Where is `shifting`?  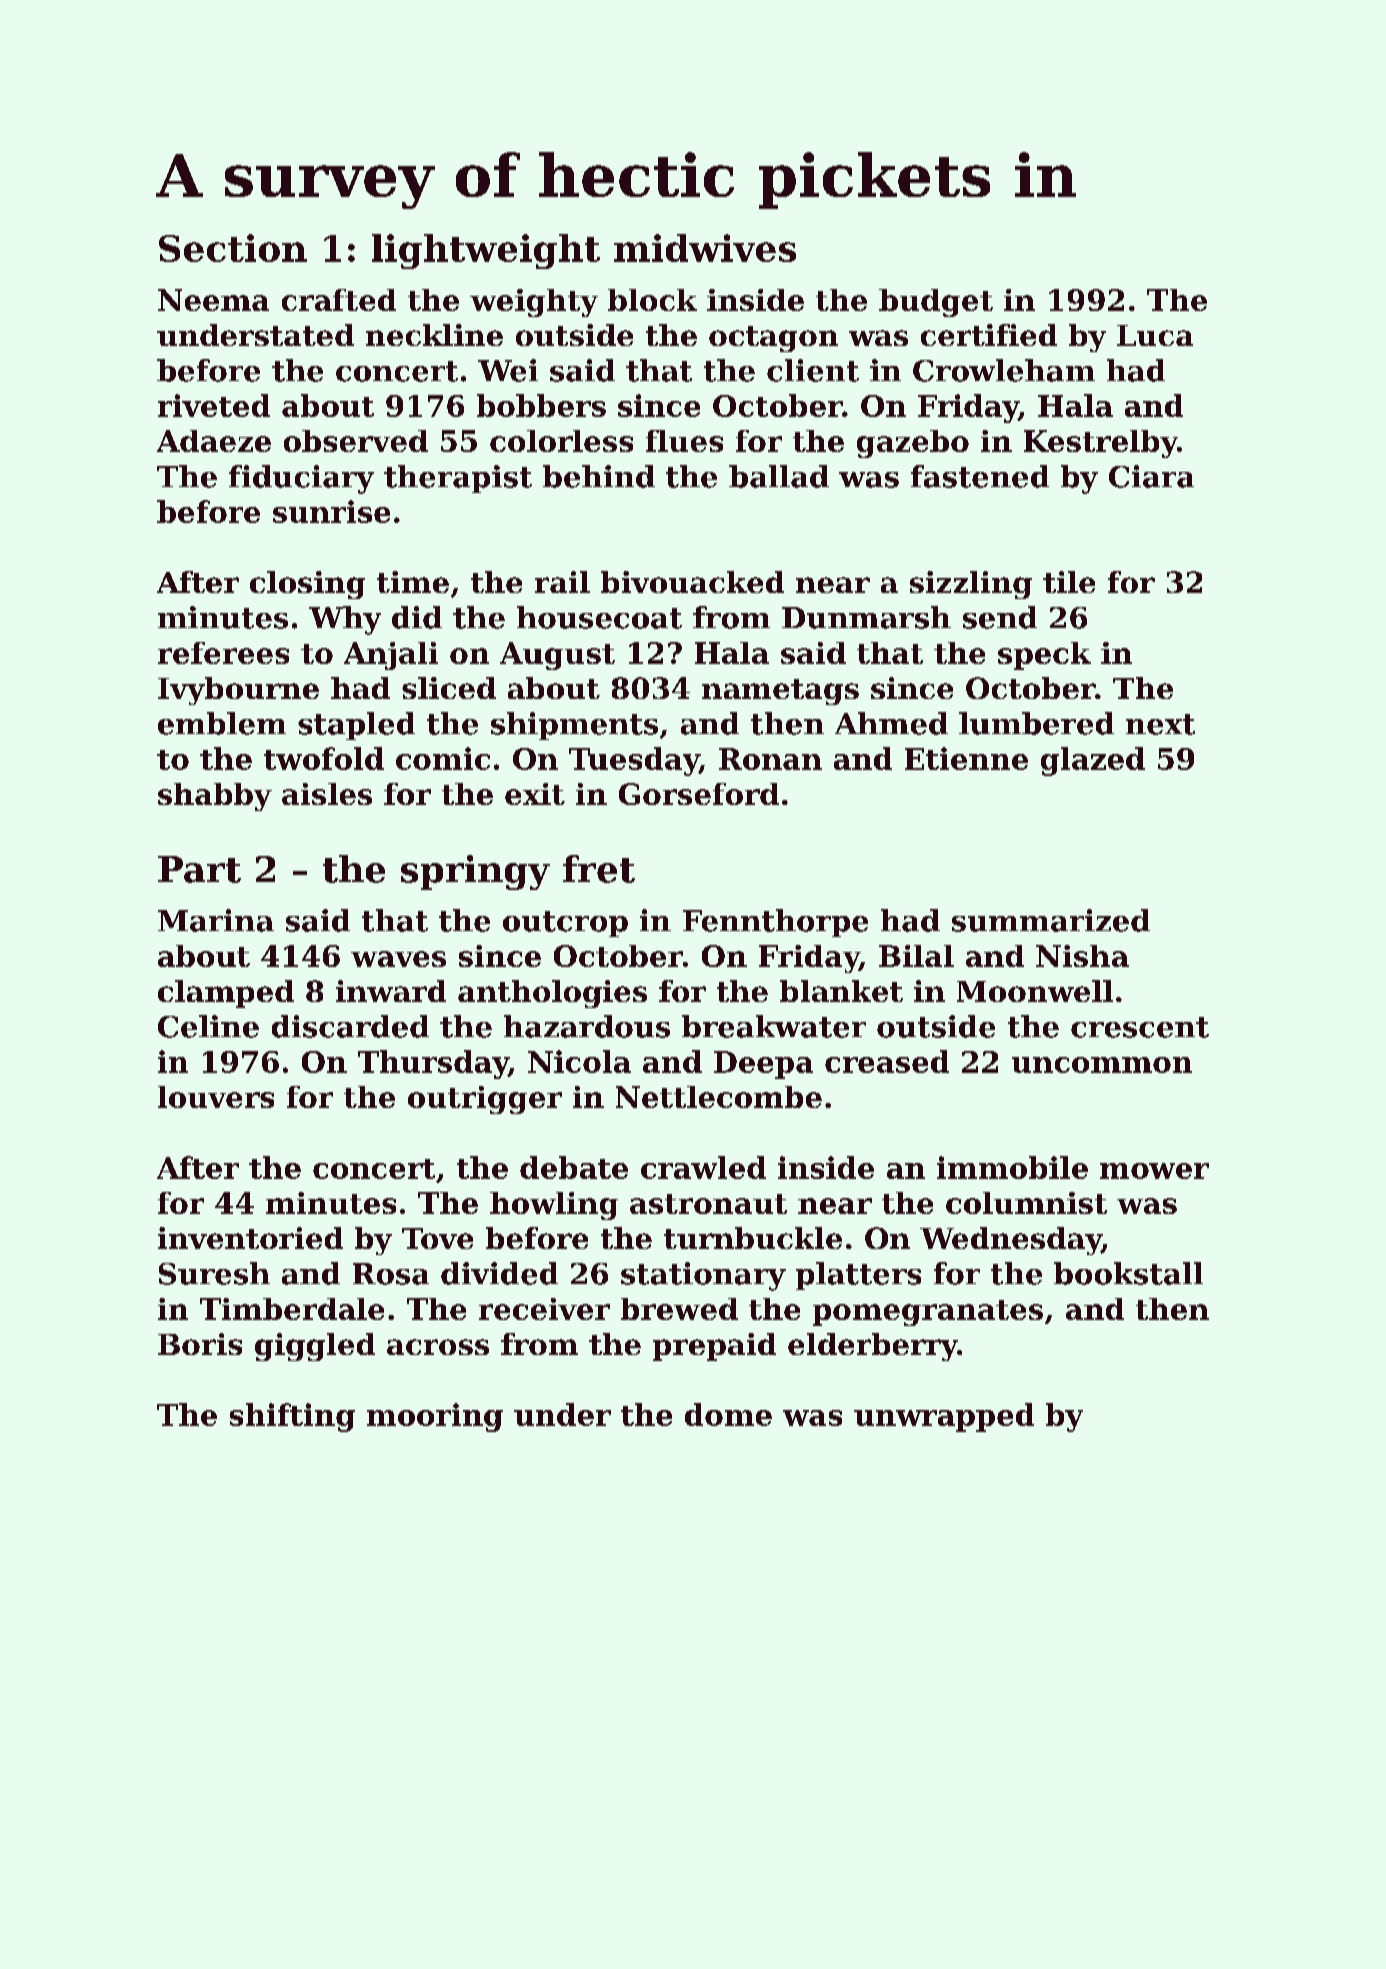 shifting is located at coordinates (292, 1417).
